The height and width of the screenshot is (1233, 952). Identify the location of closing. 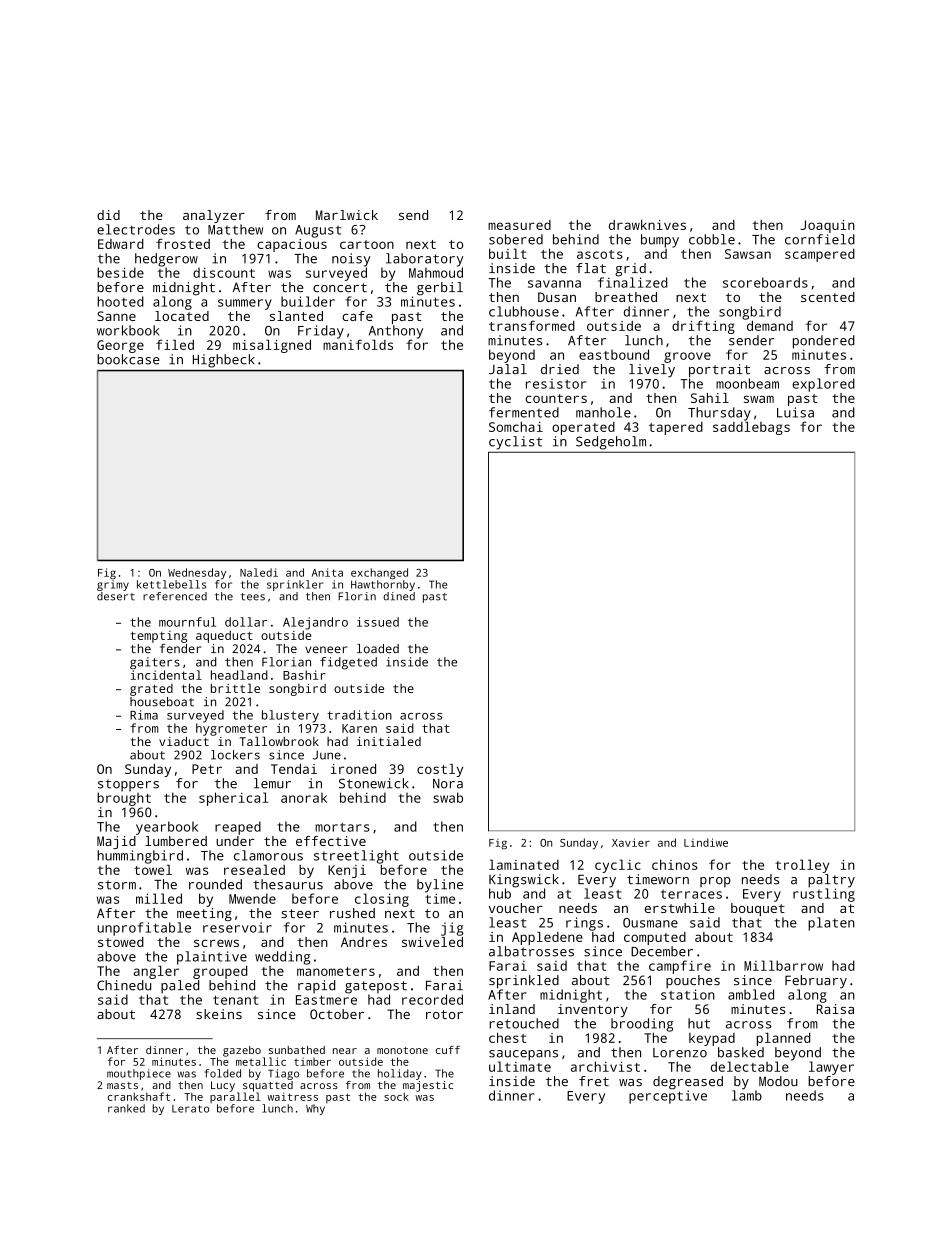
(382, 900).
